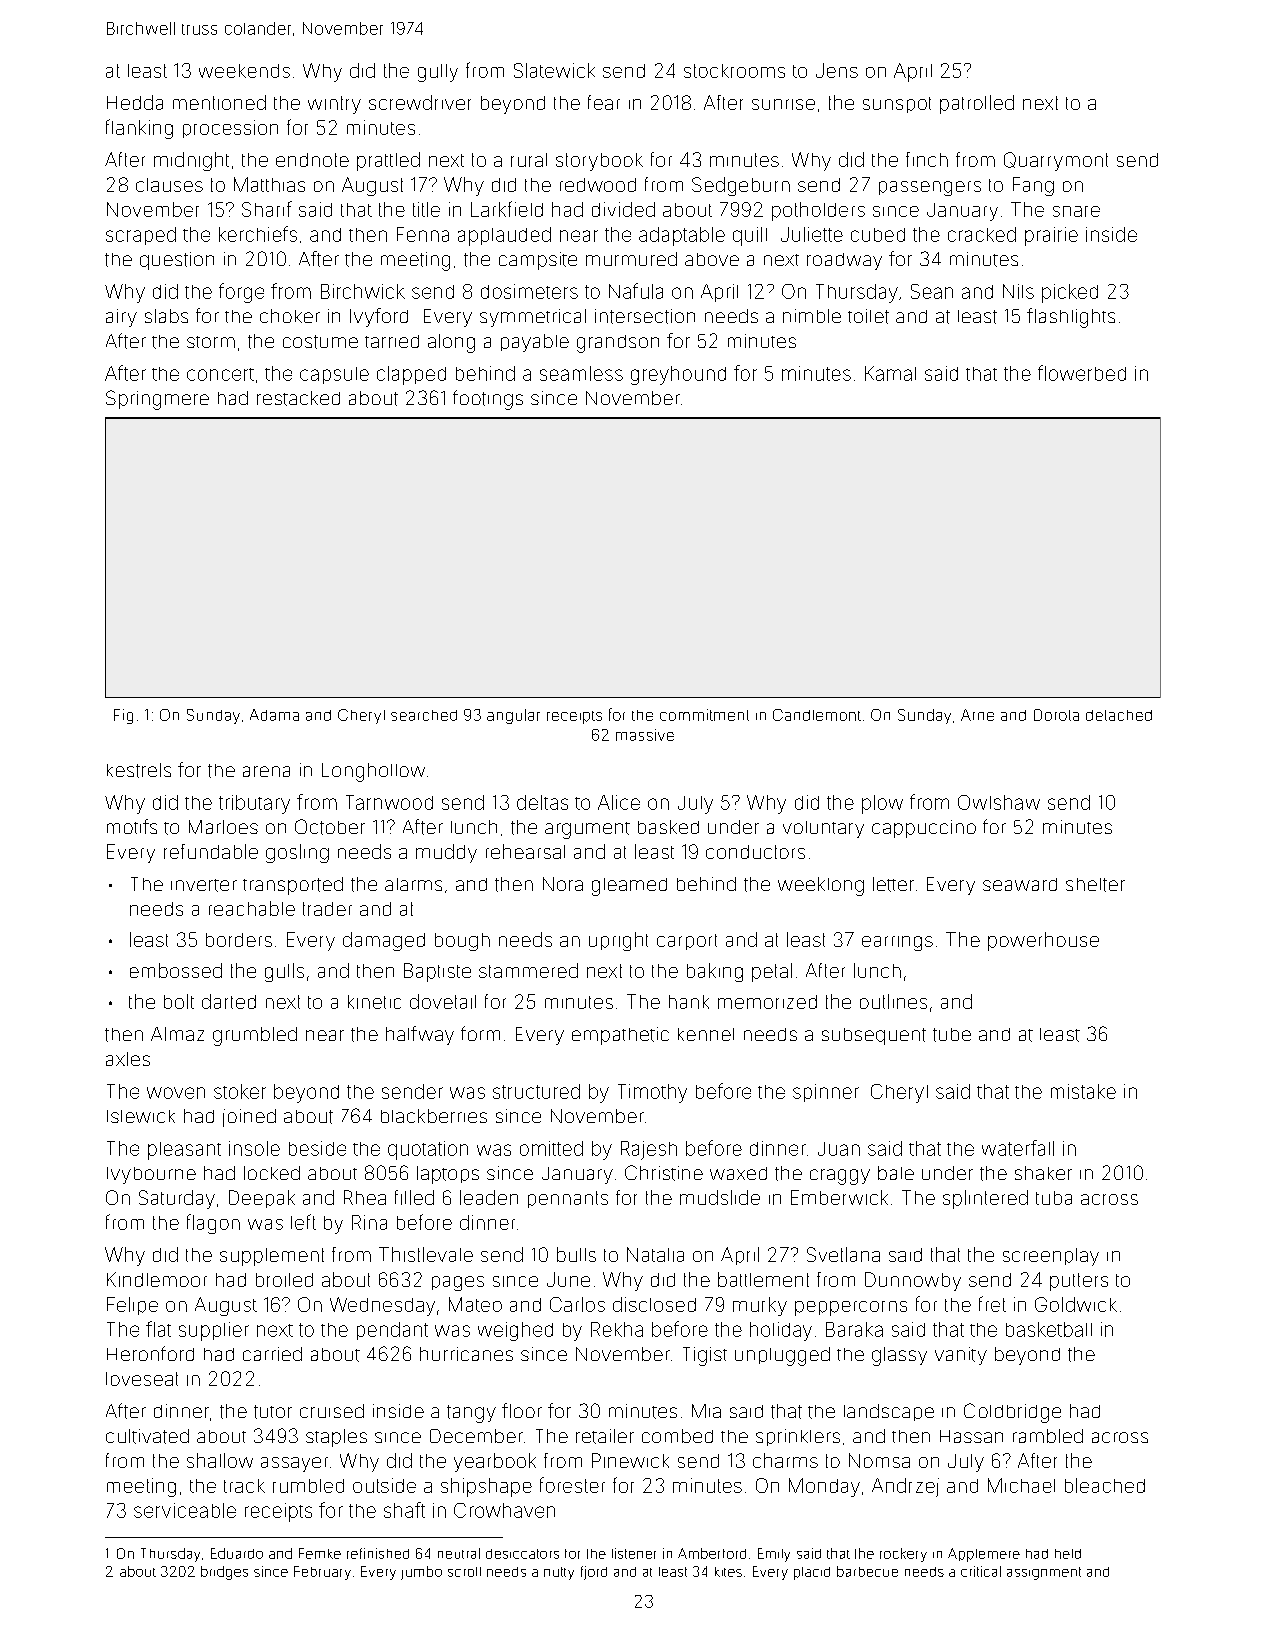  Describe the element at coordinates (147, 1436) in the screenshot. I see `cultivated` at that location.
